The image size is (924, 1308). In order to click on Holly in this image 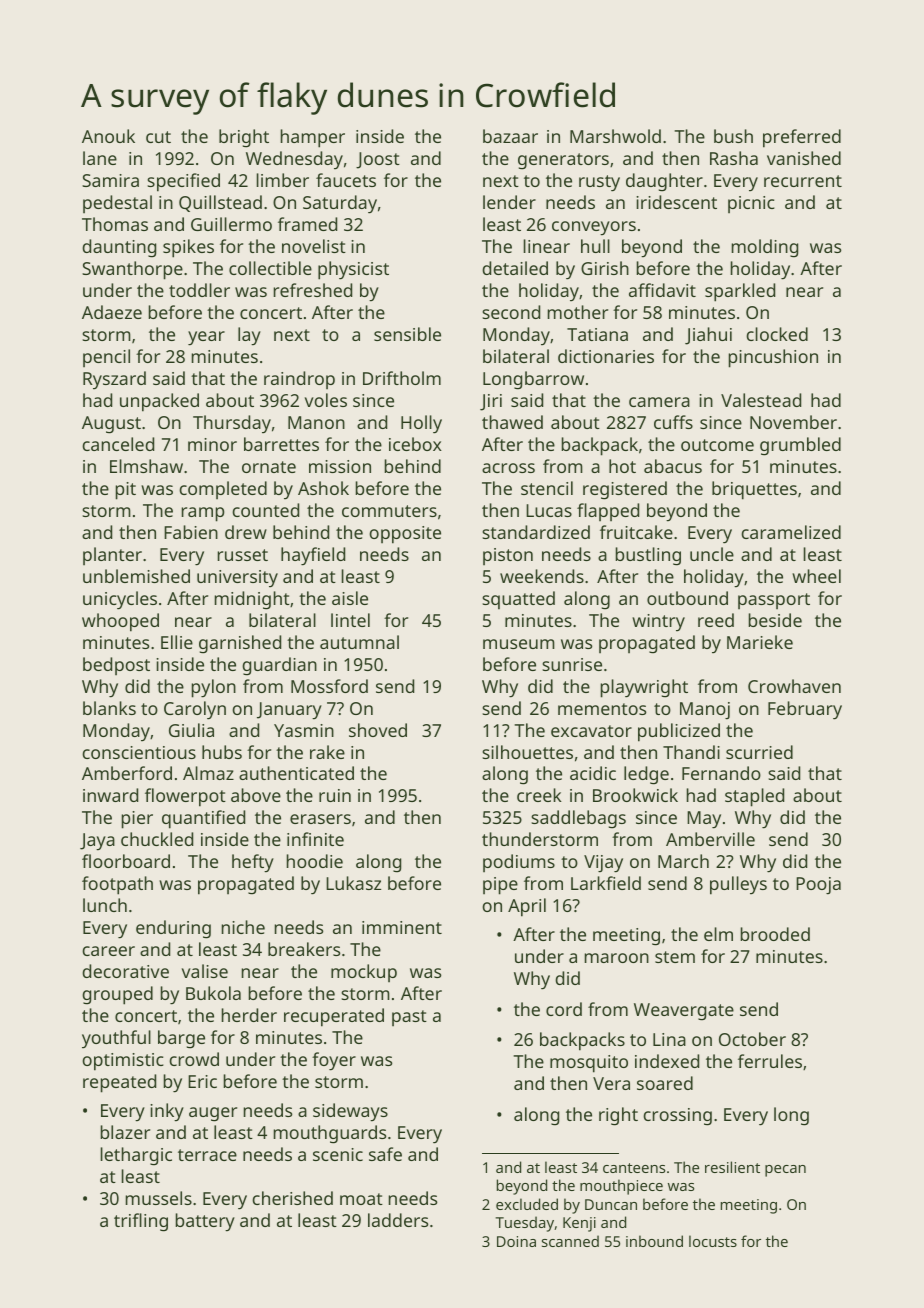, I will do `click(421, 424)`.
